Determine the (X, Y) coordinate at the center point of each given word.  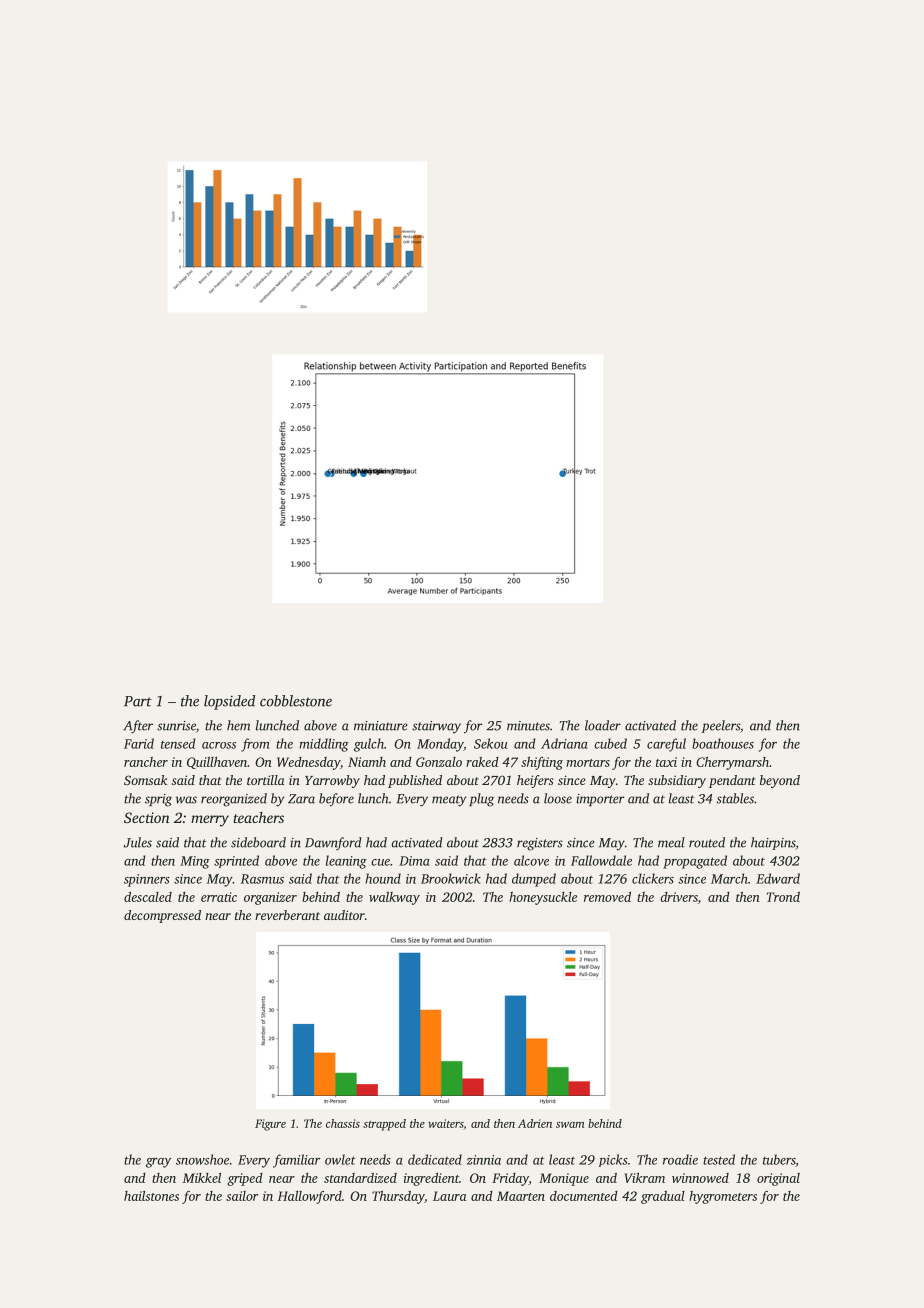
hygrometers (723, 1197)
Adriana (564, 743)
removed (607, 897)
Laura (450, 1196)
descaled (148, 897)
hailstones (151, 1196)
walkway (394, 898)
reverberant (287, 915)
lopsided (229, 702)
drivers (679, 897)
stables (735, 798)
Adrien (535, 1123)
